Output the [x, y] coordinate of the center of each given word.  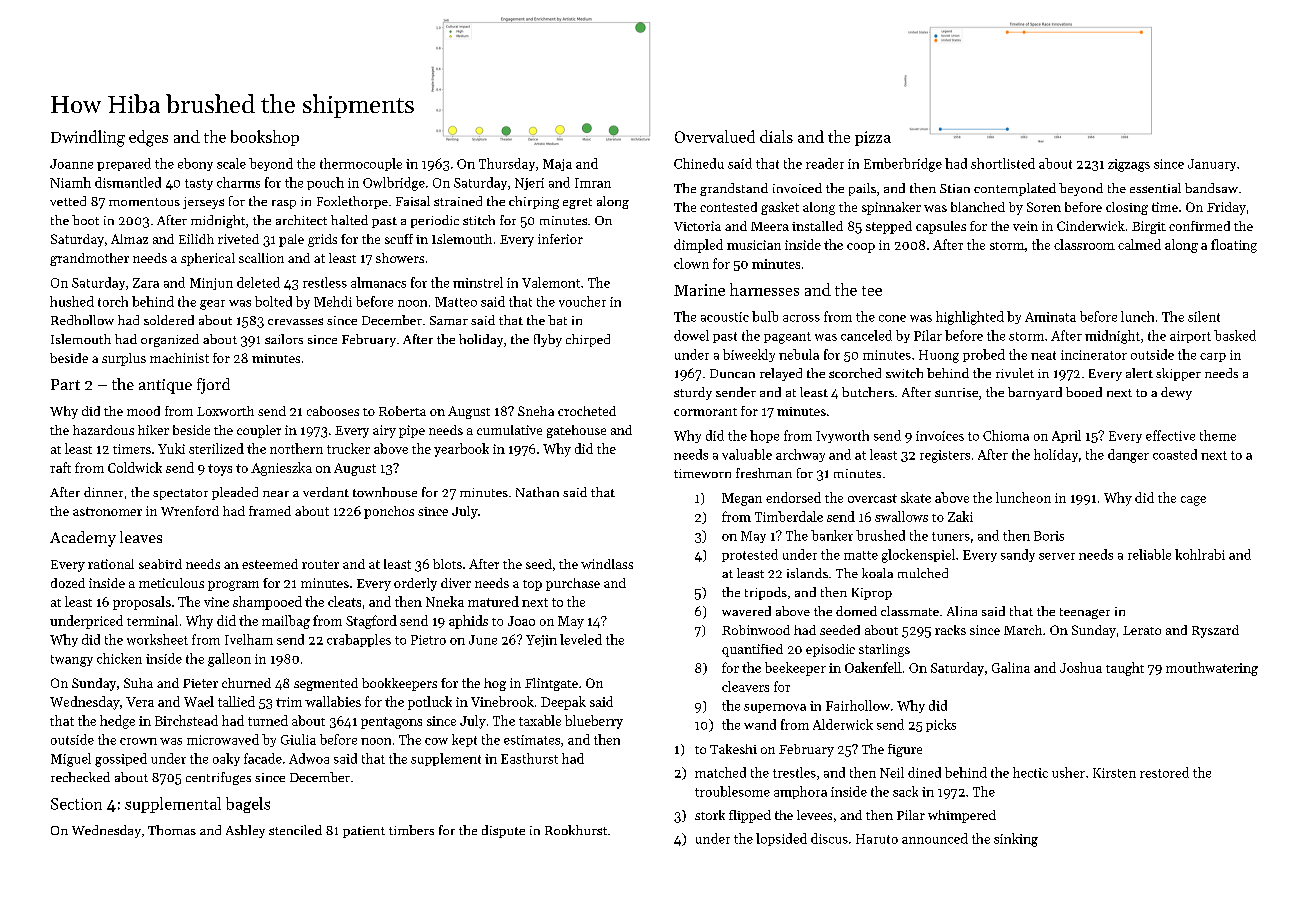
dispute [503, 831]
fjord [213, 386]
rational [111, 564]
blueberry [594, 722]
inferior [560, 239]
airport [1190, 337]
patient [364, 832]
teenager [1085, 613]
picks [941, 725]
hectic [1030, 772]
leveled [581, 639]
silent [1204, 316]
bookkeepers [399, 684]
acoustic [725, 317]
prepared [124, 164]
